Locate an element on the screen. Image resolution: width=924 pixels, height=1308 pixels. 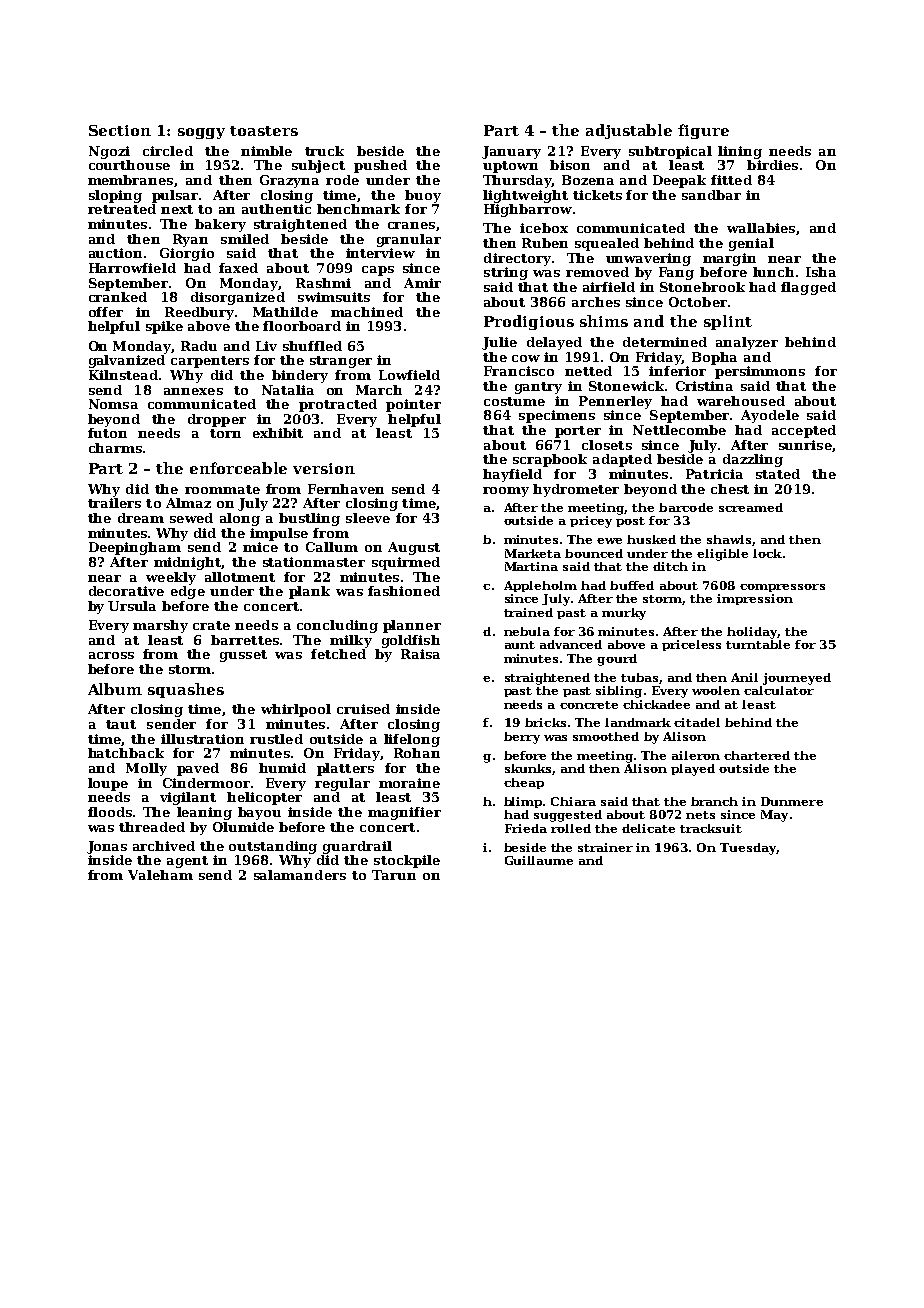
truck is located at coordinates (324, 151).
